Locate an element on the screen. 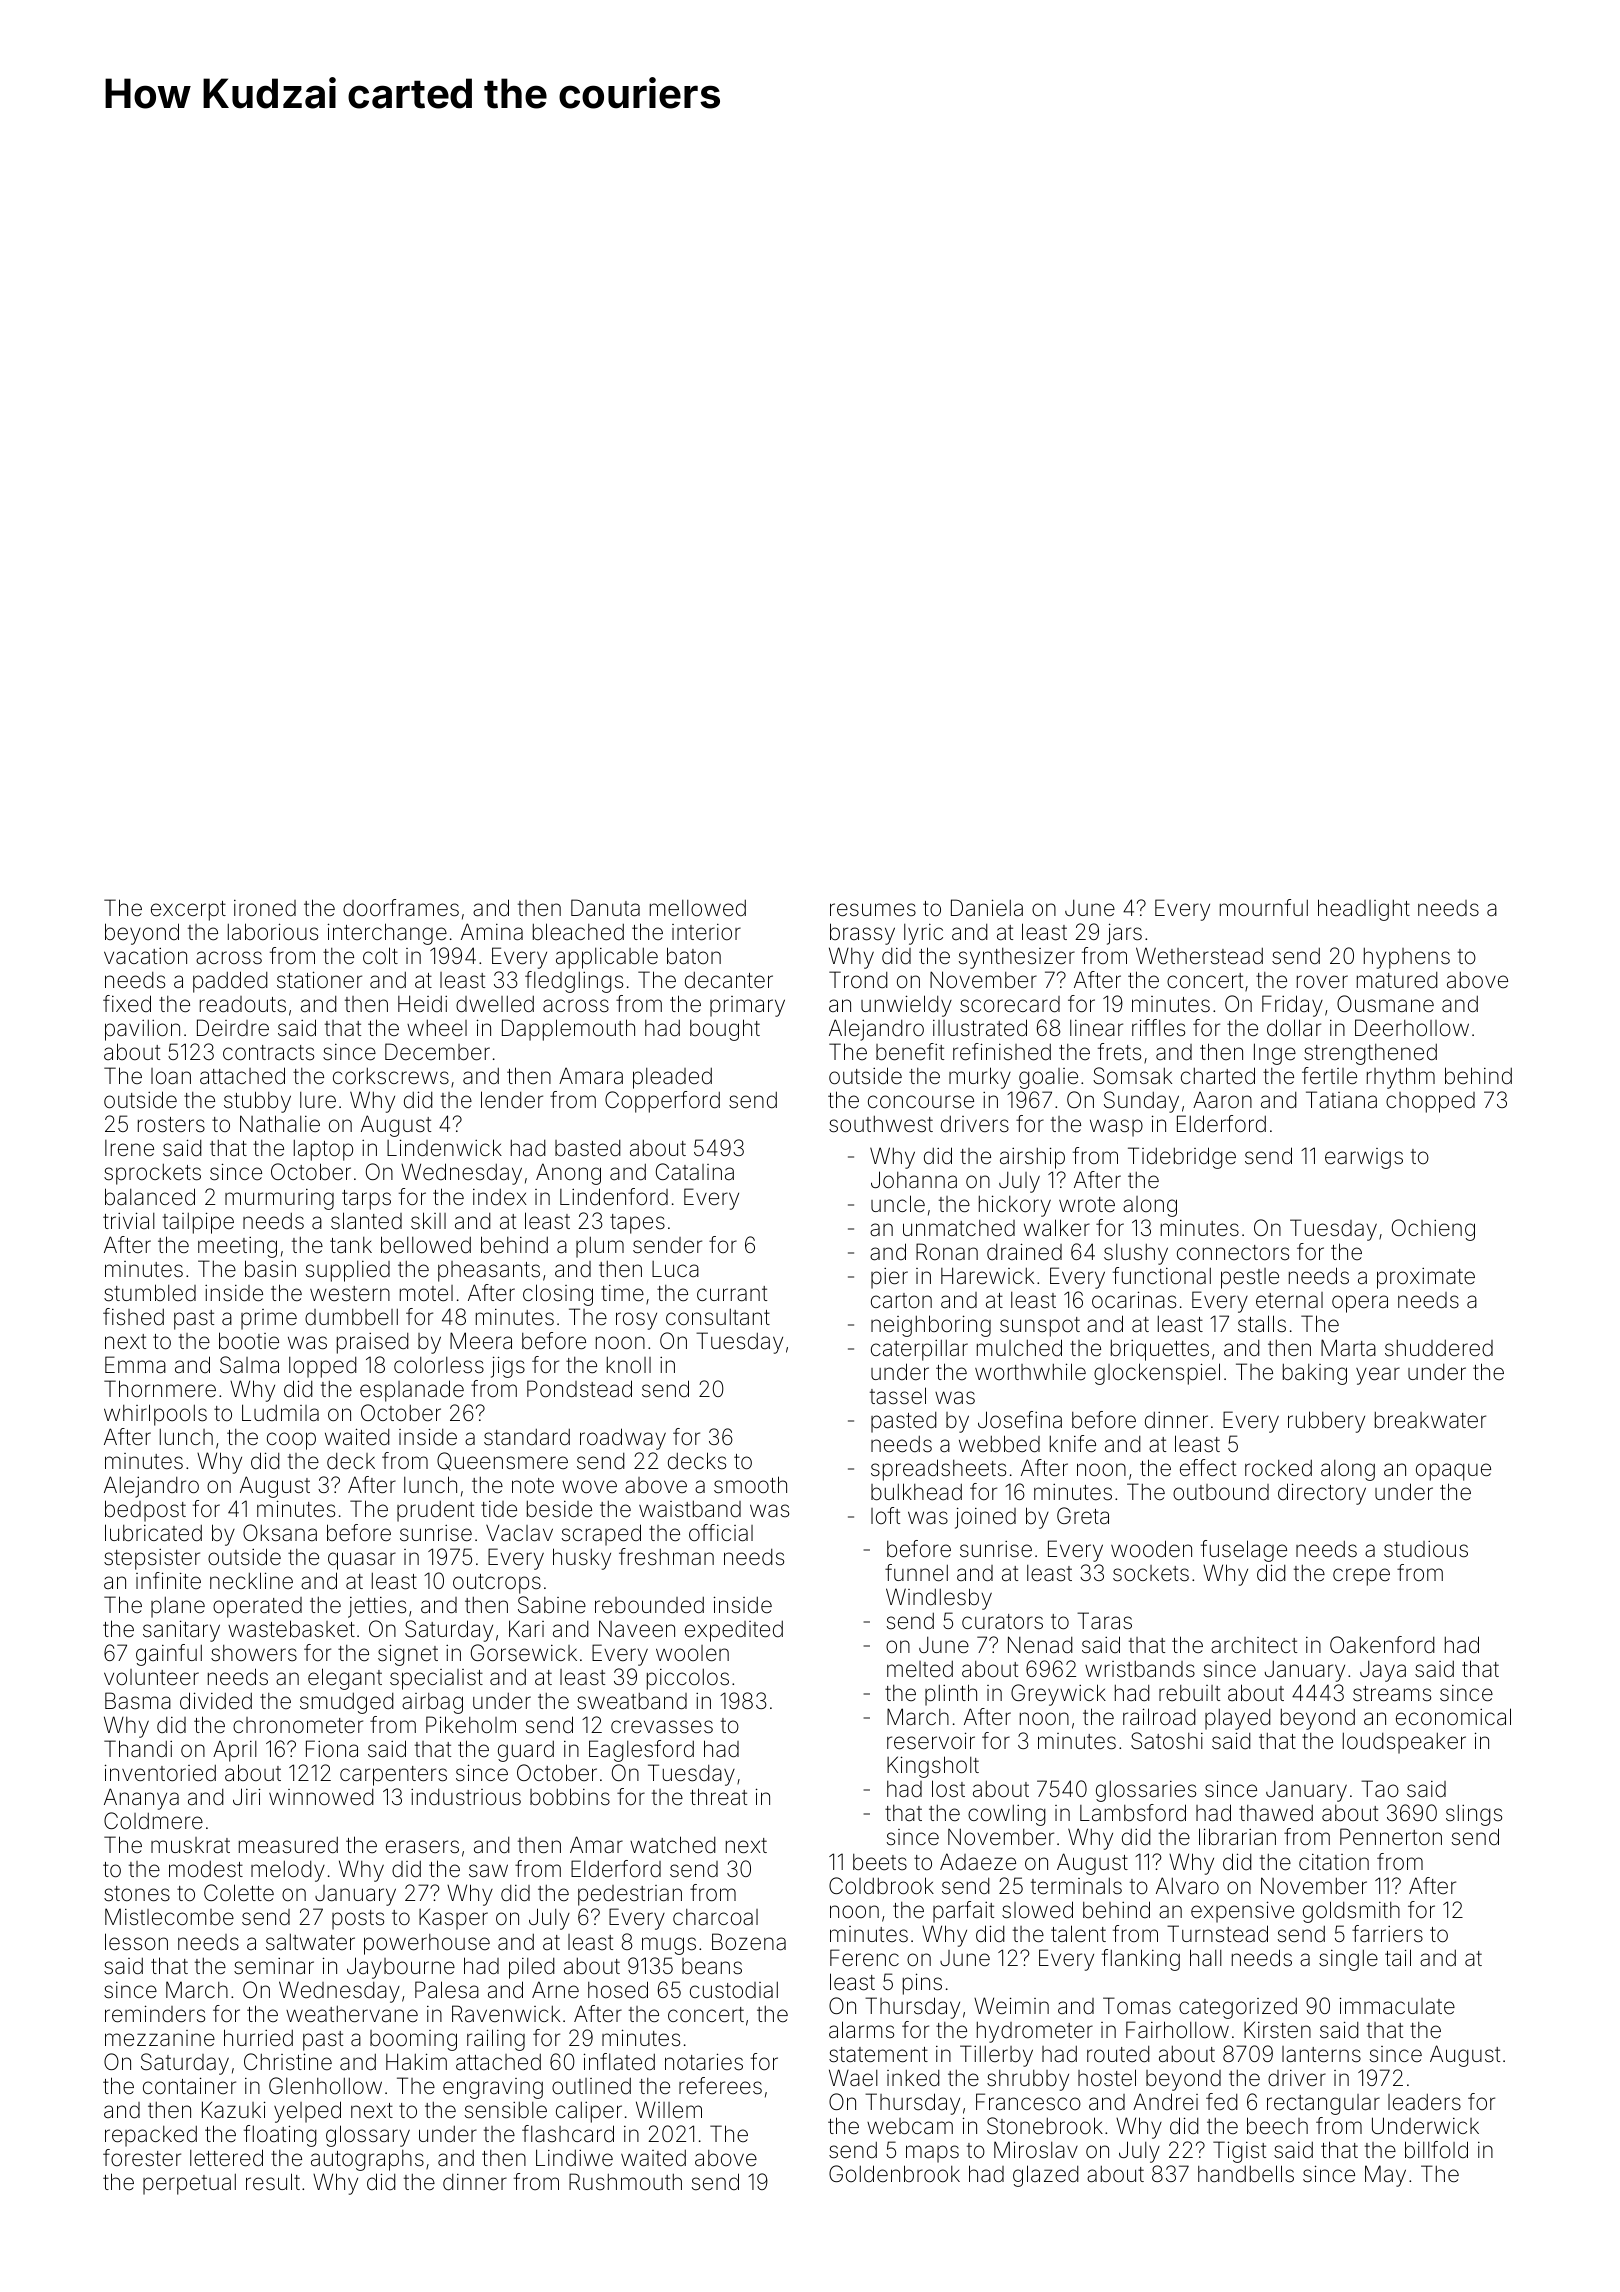  glossary is located at coordinates (368, 2136).
